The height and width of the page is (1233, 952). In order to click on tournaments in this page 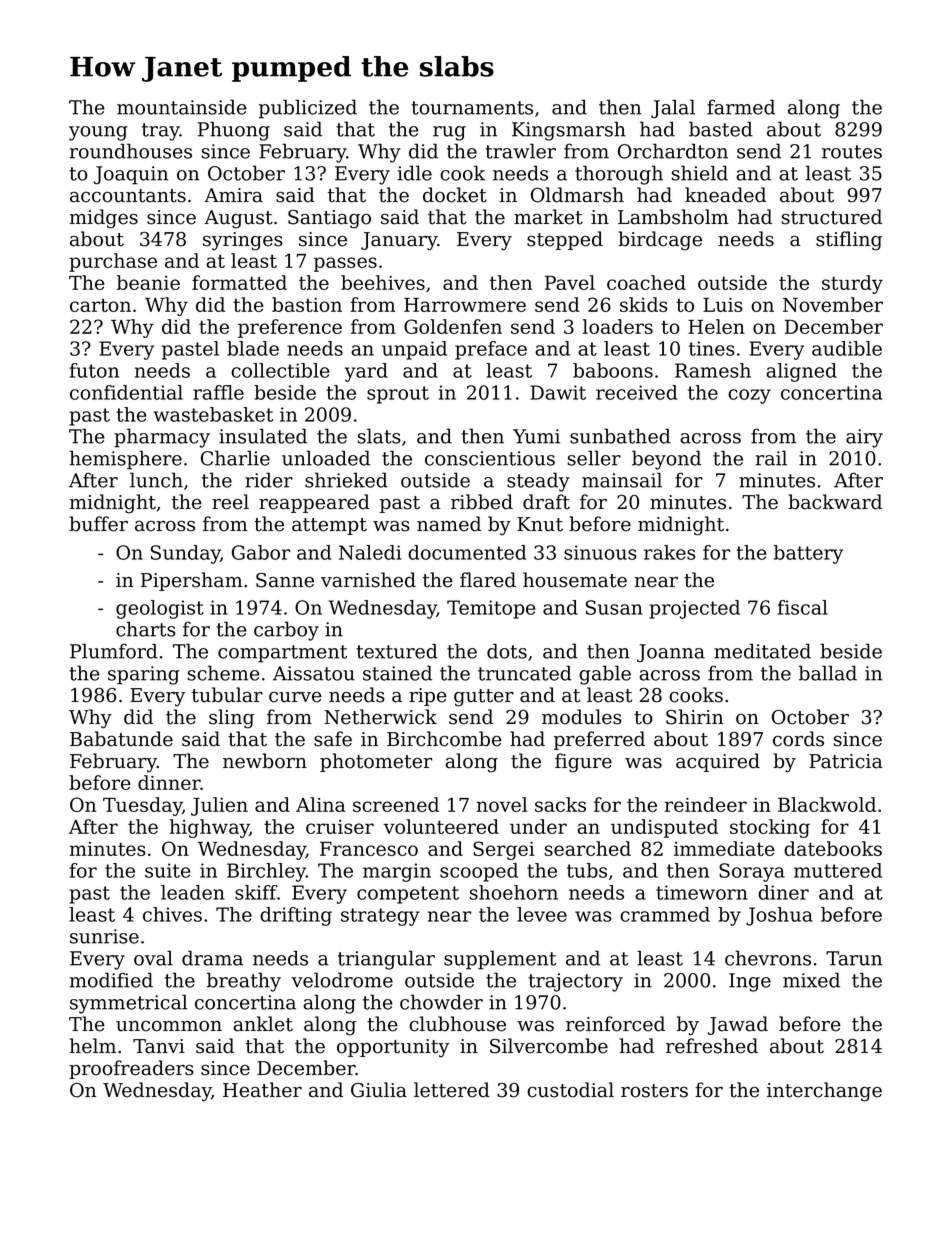, I will do `click(472, 108)`.
